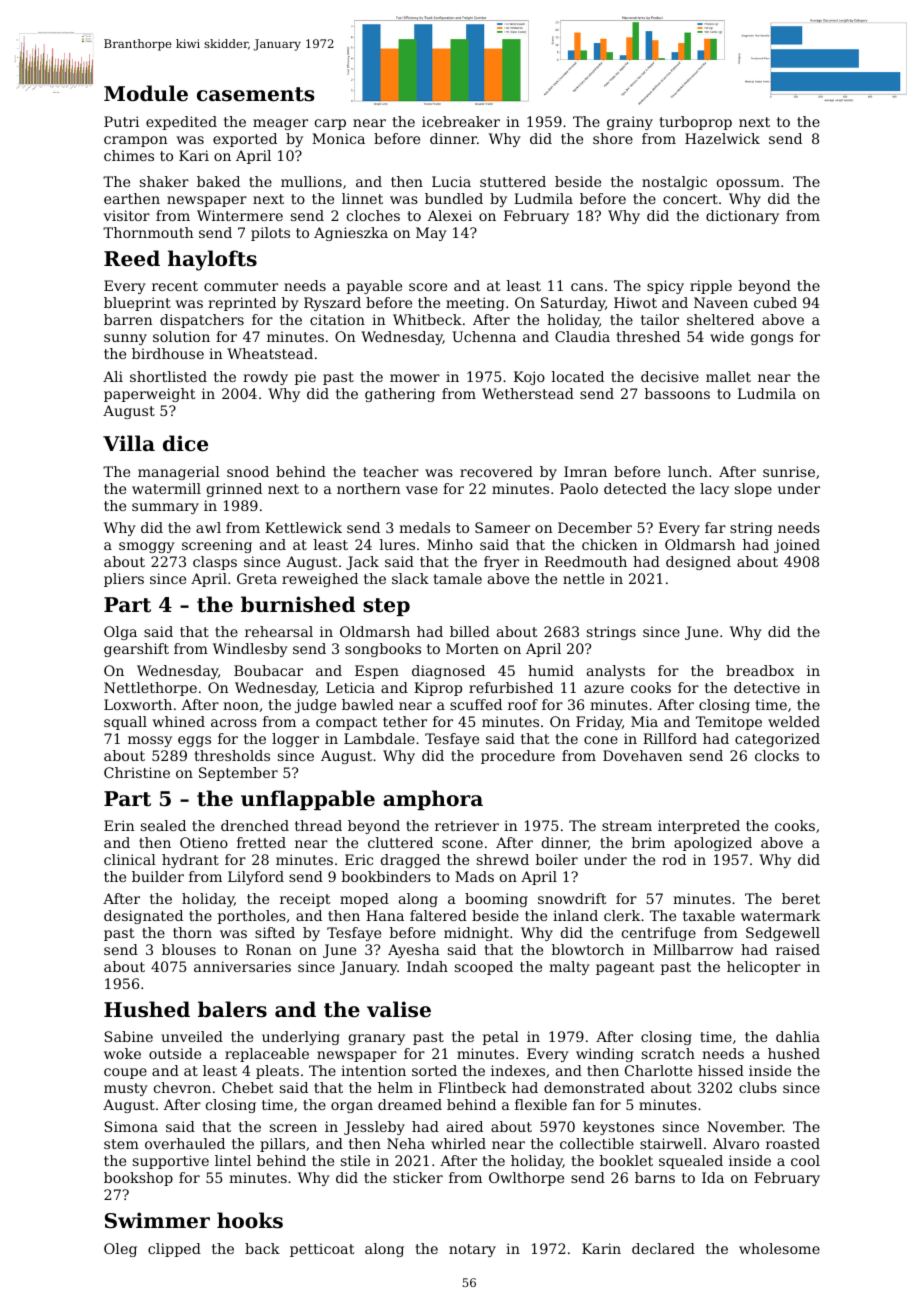 This screenshot has height=1308, width=924. I want to click on Morten, so click(472, 648).
